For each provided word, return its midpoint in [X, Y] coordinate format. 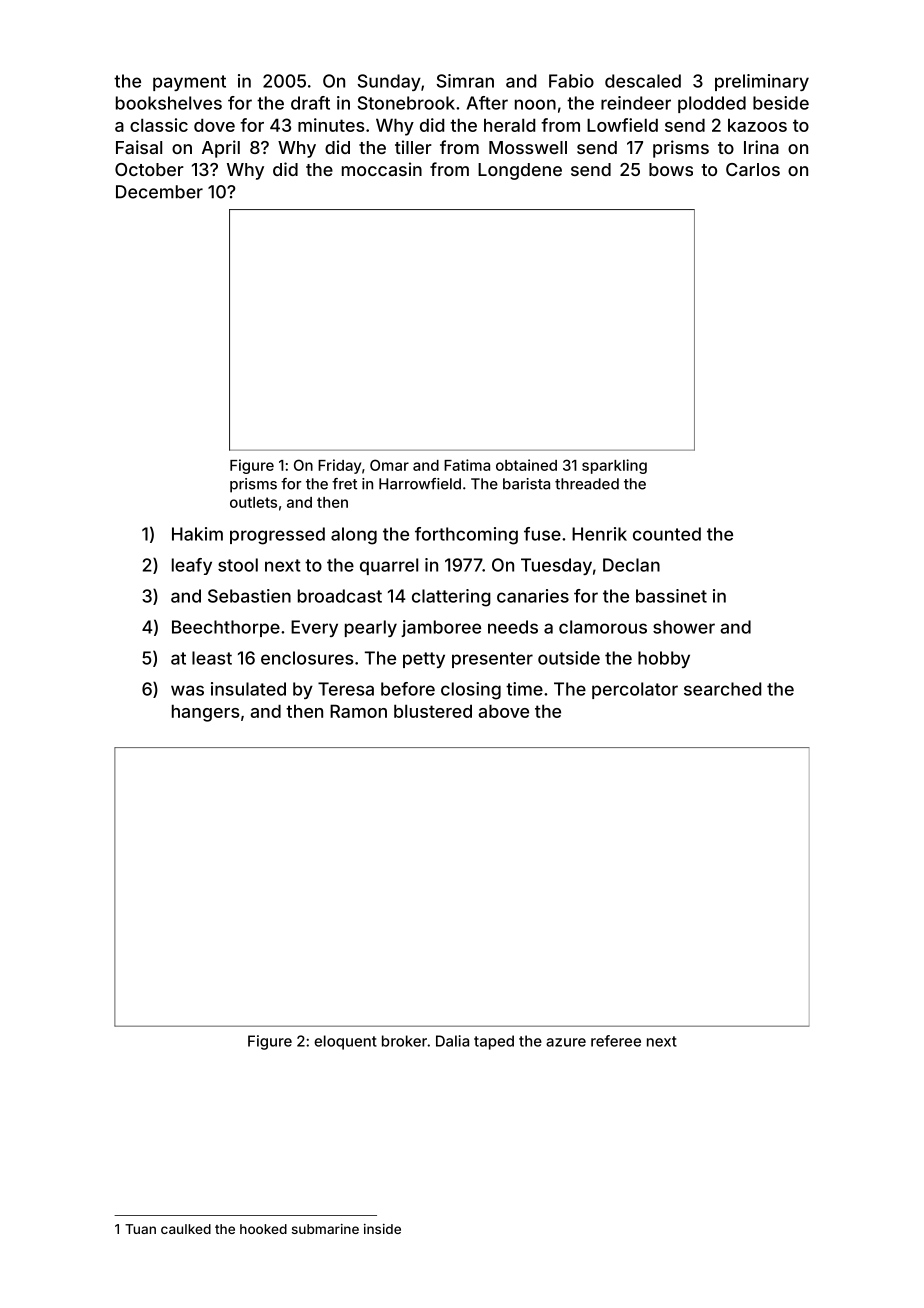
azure [566, 1042]
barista [526, 484]
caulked [186, 1229]
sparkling [614, 466]
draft [310, 103]
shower [684, 627]
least [212, 658]
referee [616, 1041]
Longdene [520, 171]
